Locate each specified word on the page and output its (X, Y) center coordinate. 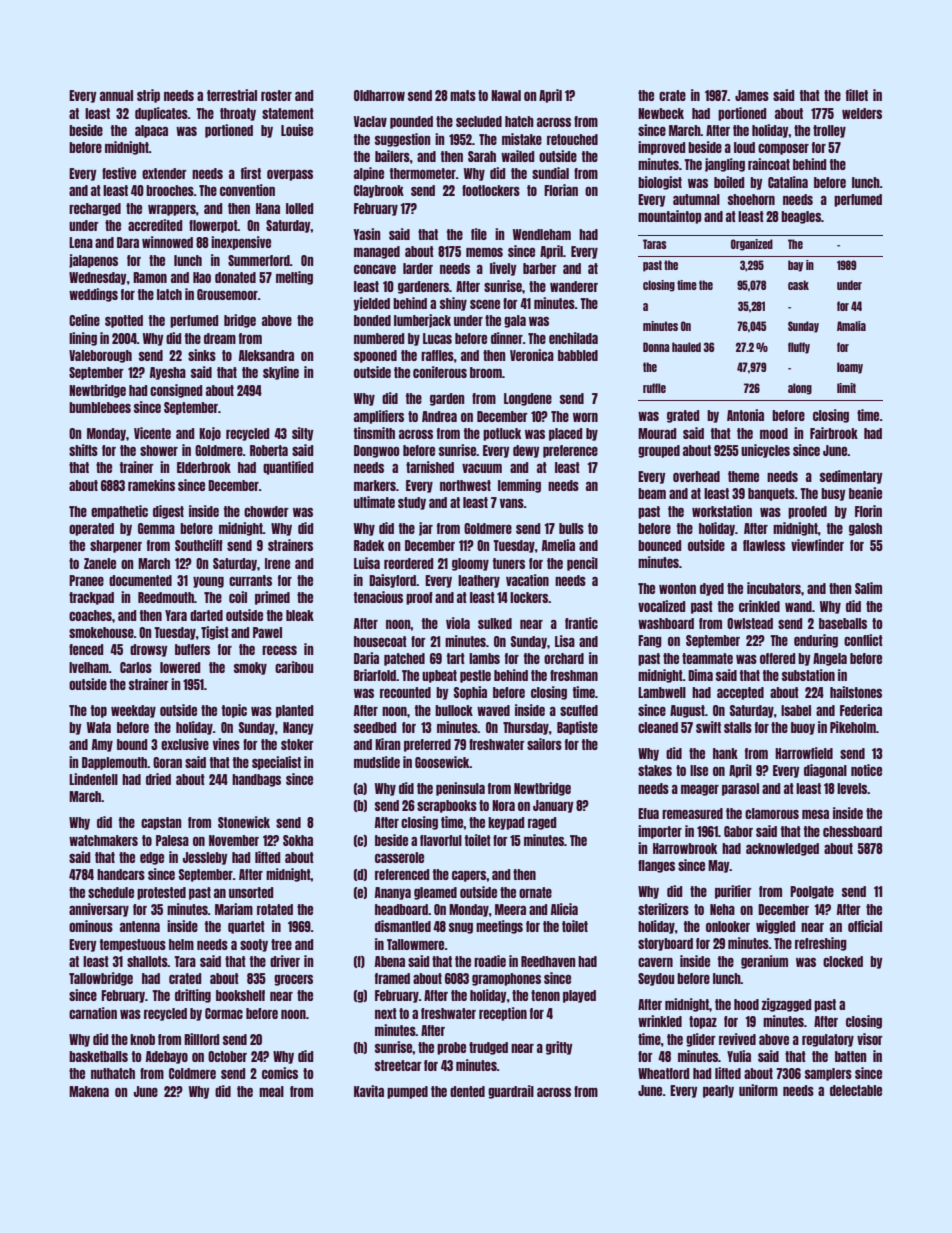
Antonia (745, 415)
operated (91, 529)
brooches (170, 190)
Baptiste (577, 728)
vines (226, 744)
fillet (857, 95)
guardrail (511, 1092)
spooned (375, 356)
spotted (124, 321)
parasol (740, 789)
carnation (93, 1013)
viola (458, 623)
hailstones (856, 692)
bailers (392, 156)
